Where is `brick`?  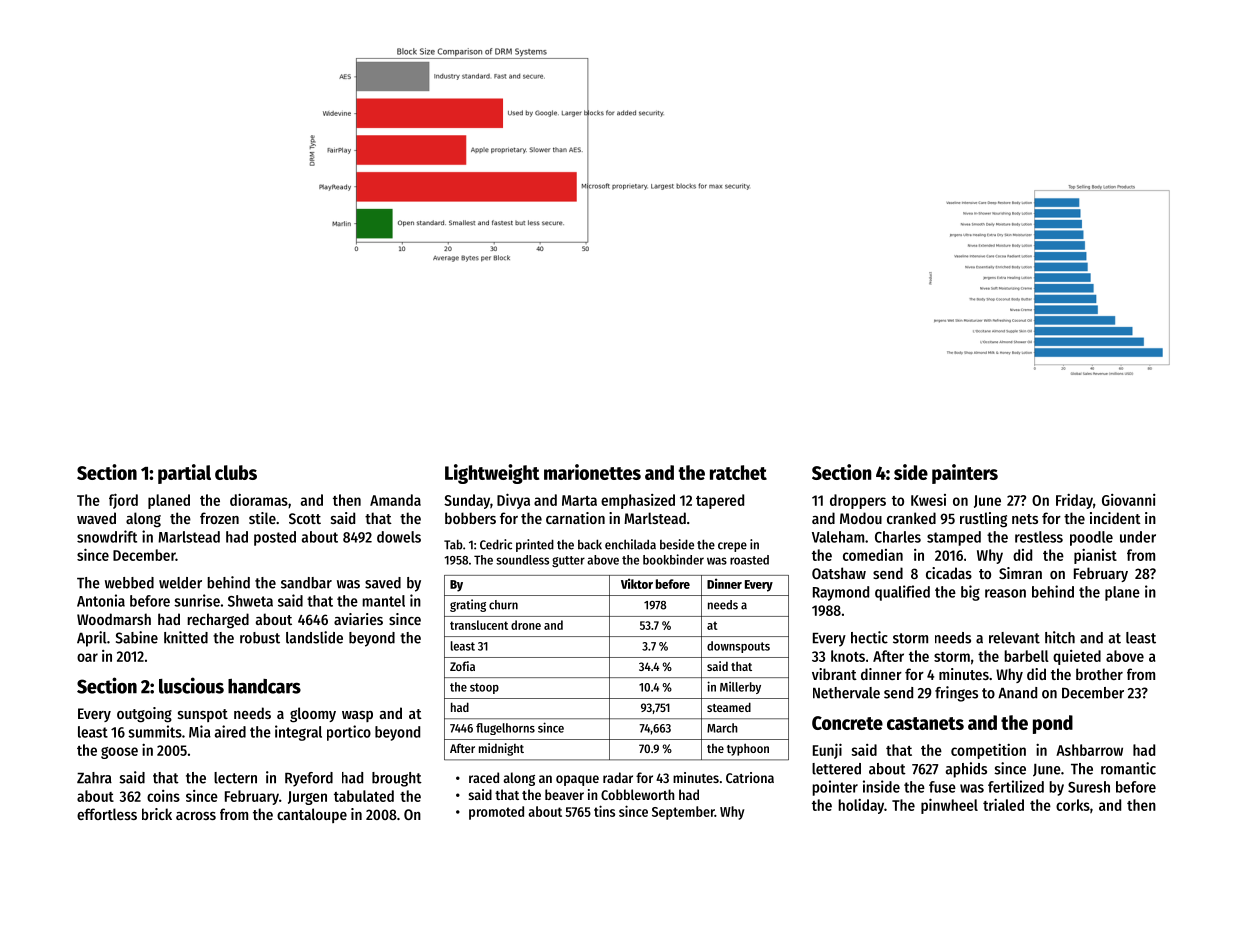
brick is located at coordinates (157, 814).
